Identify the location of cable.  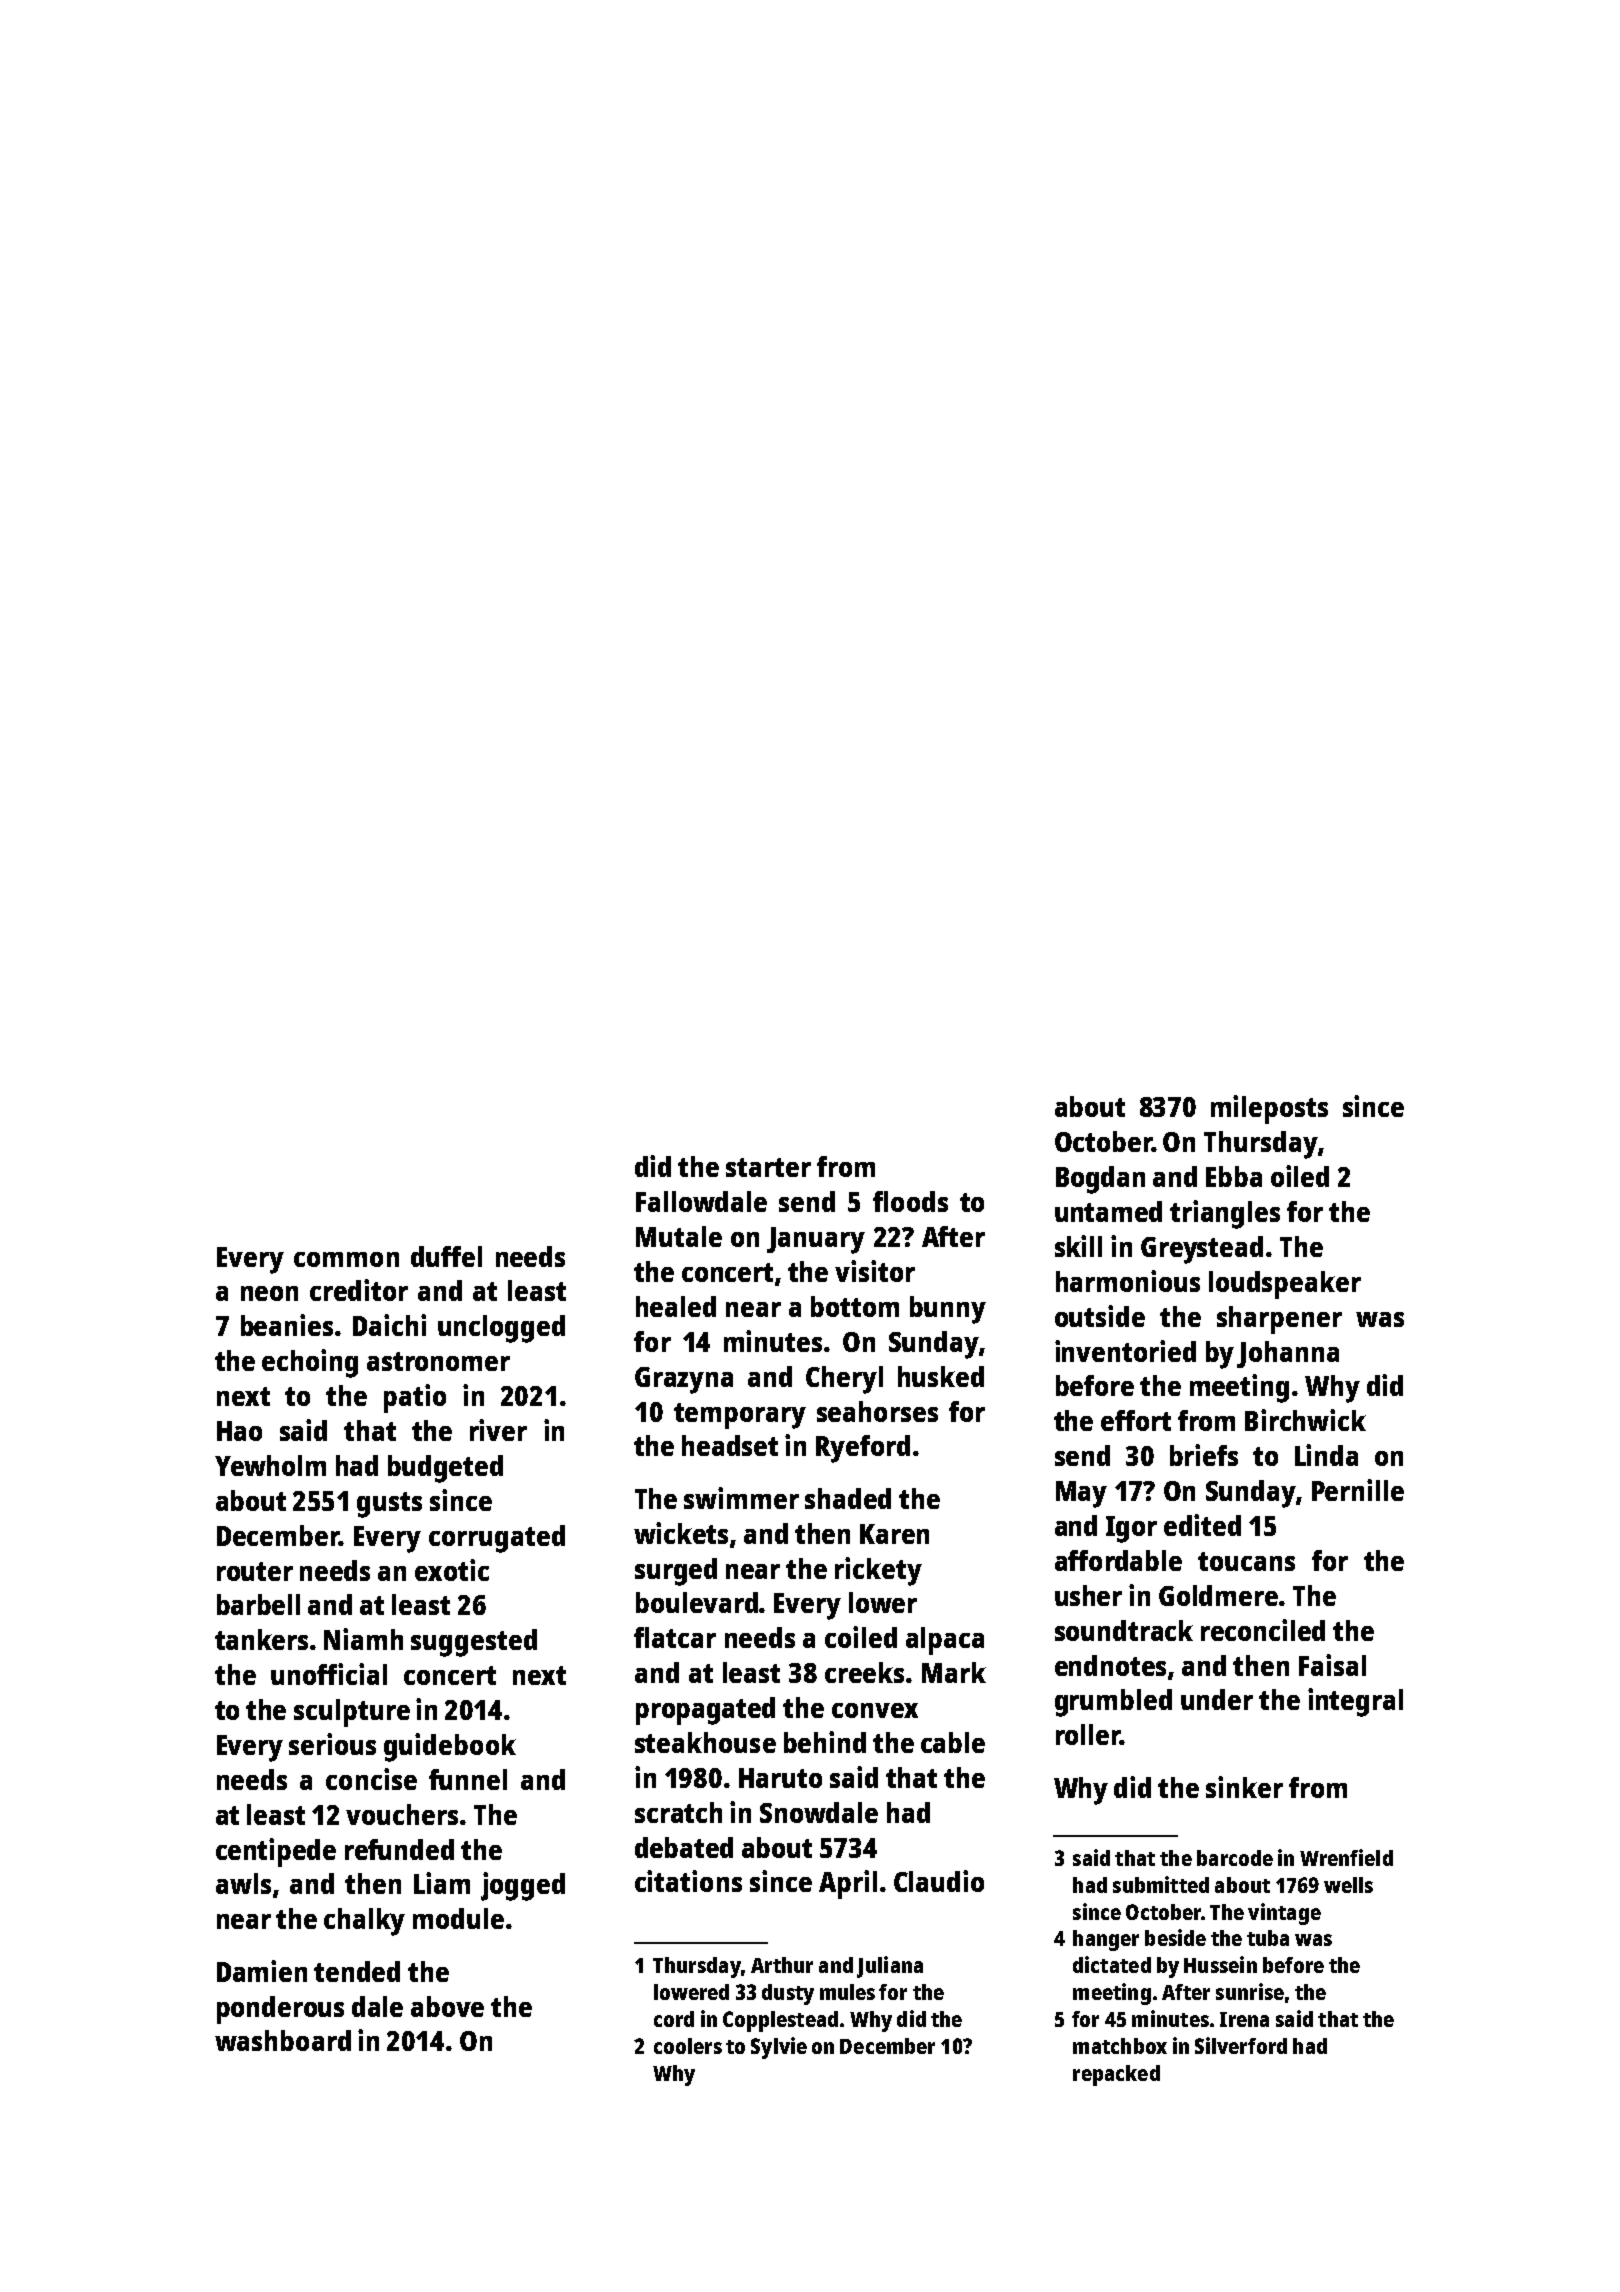
(953, 1742).
